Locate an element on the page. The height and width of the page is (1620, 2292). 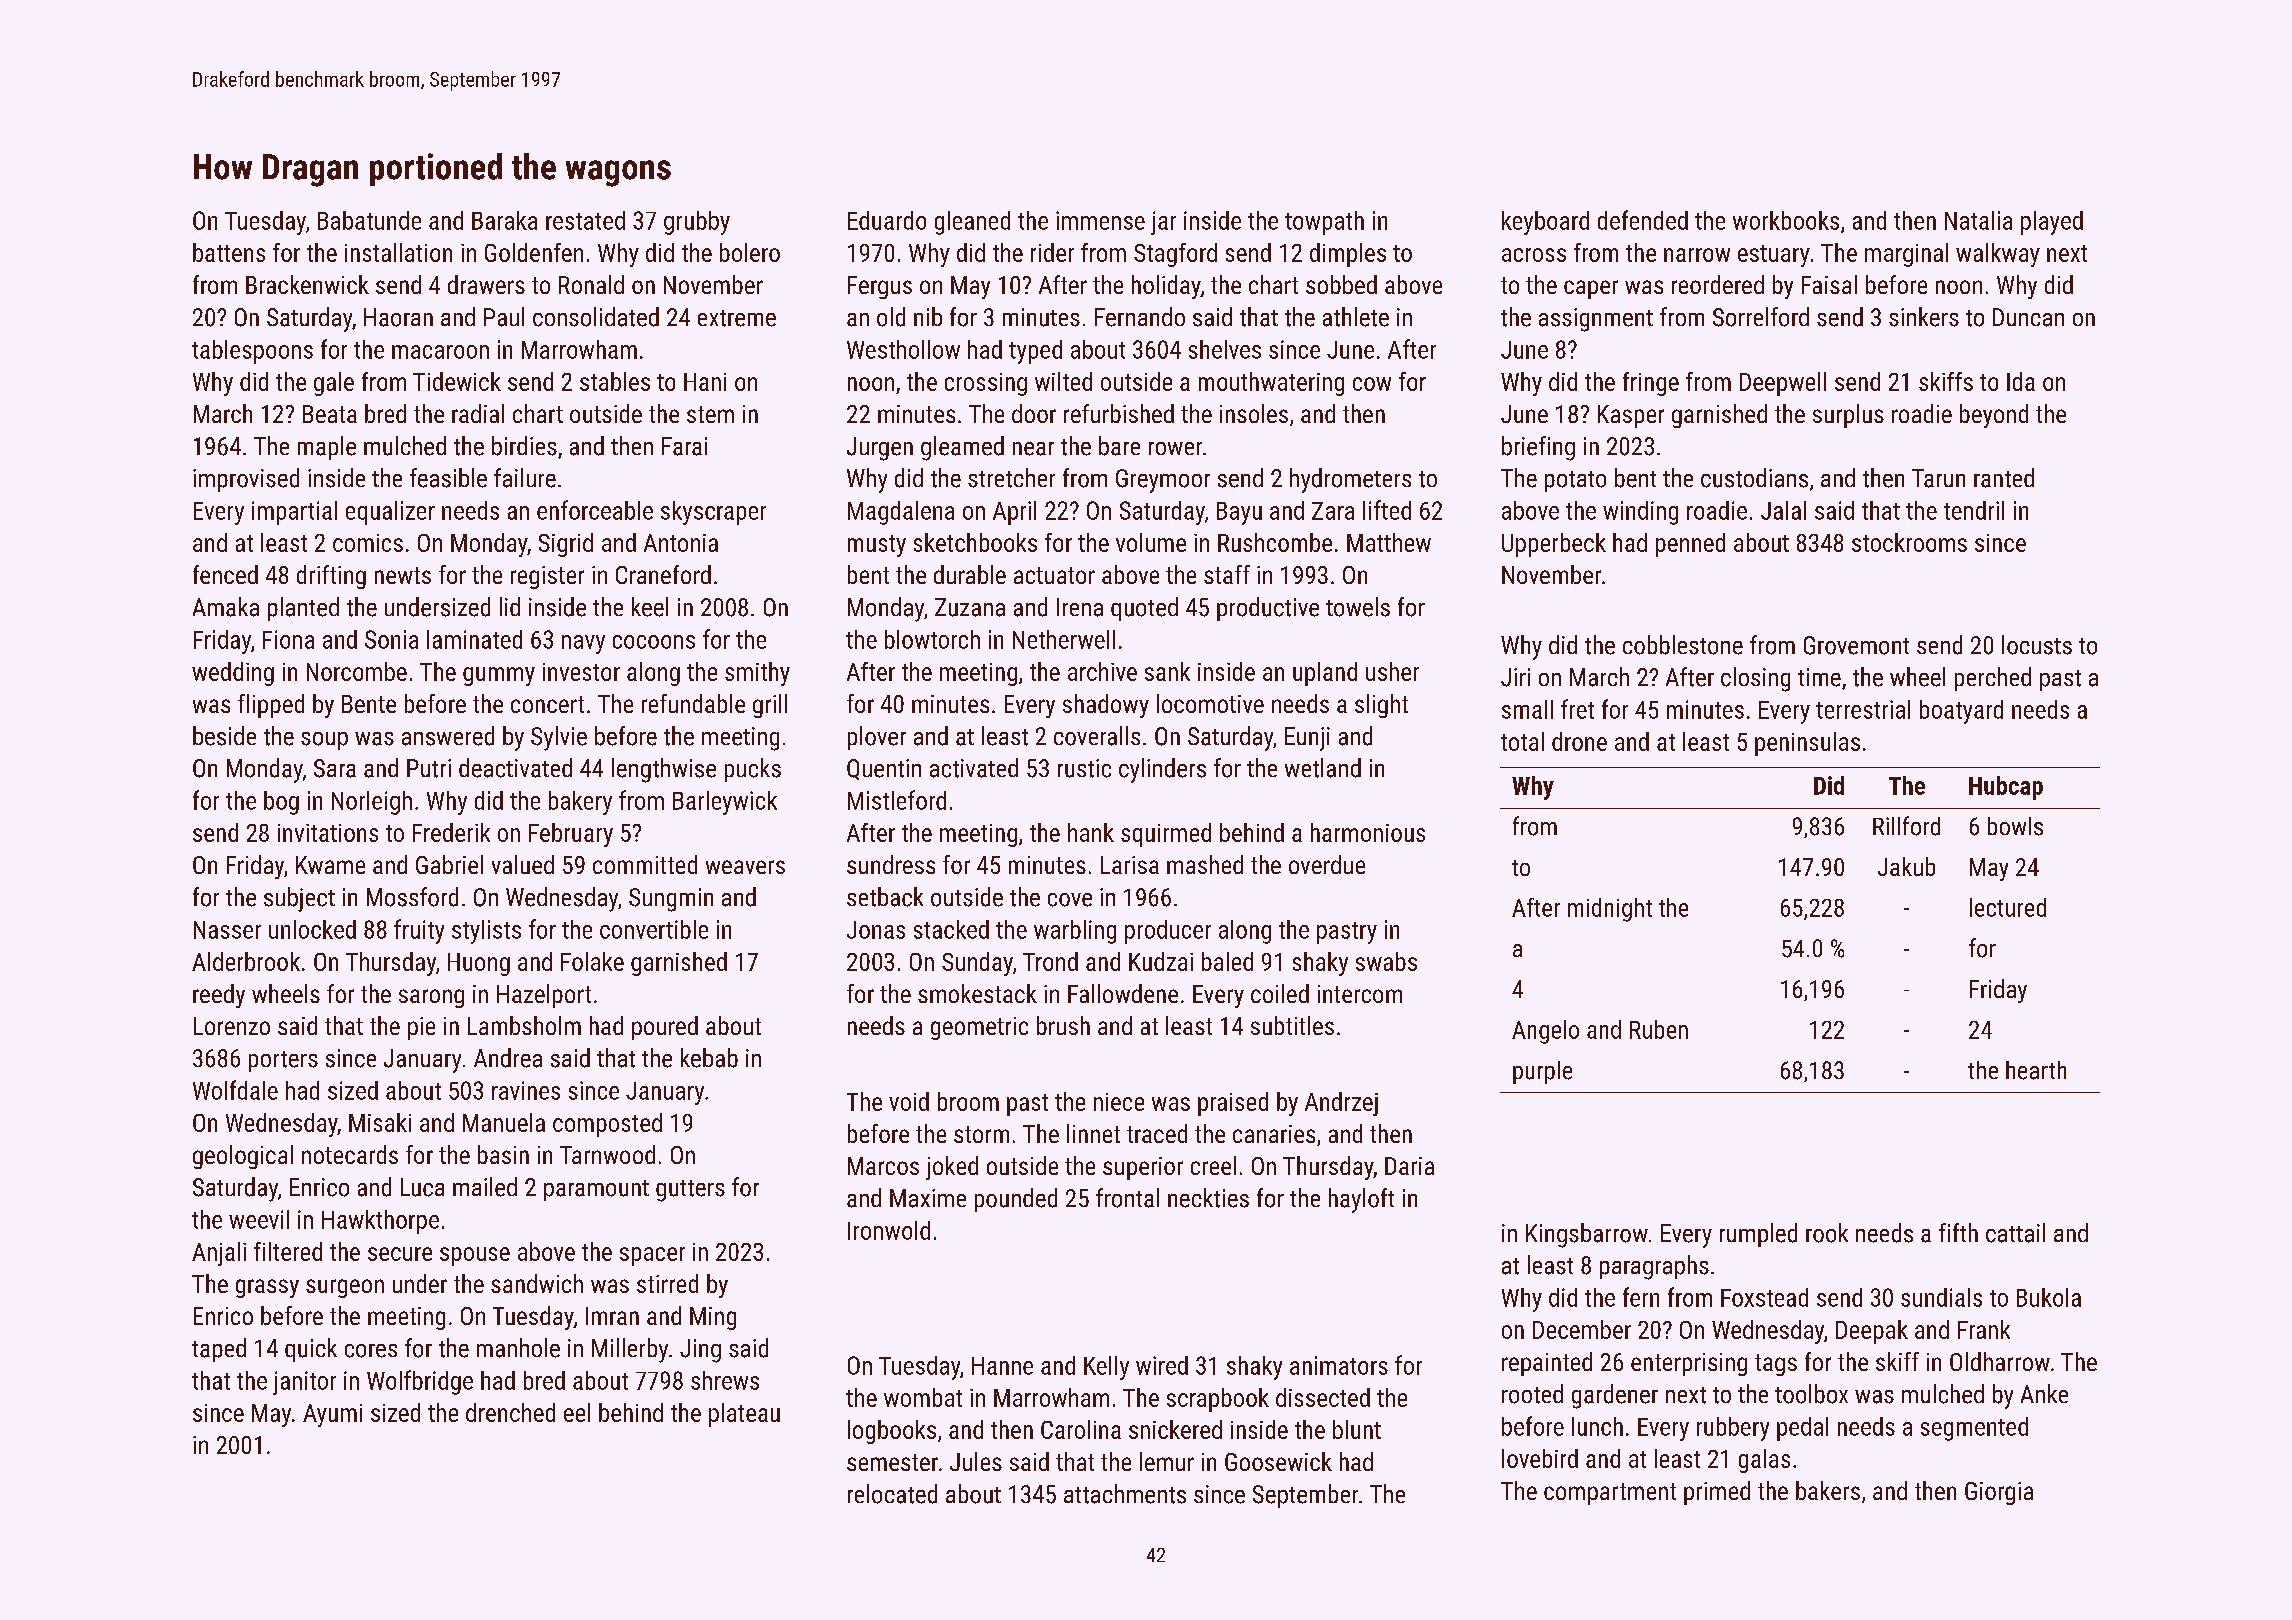
attachments is located at coordinates (1125, 1494).
